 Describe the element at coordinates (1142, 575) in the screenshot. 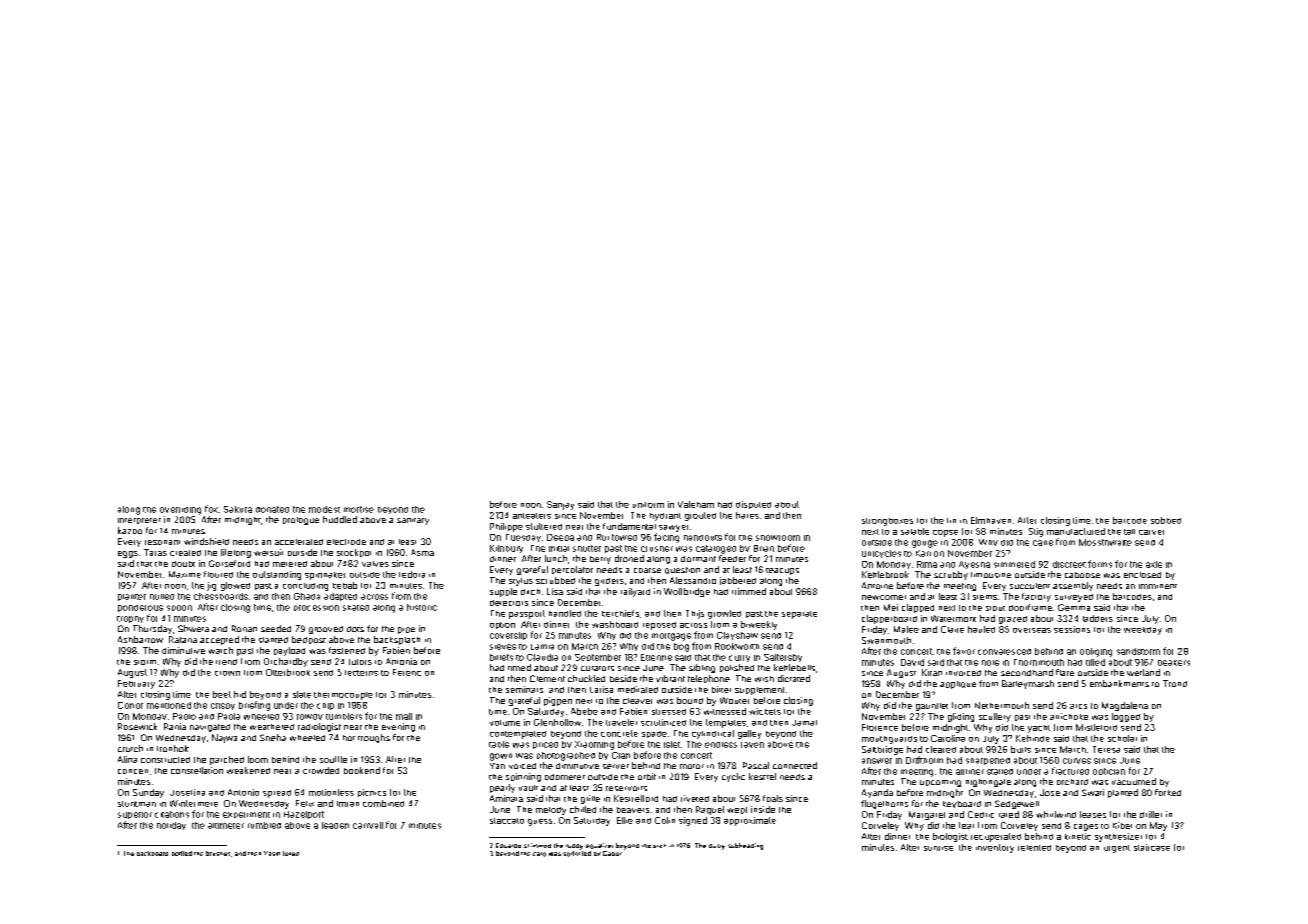

I see `enclosed` at that location.
